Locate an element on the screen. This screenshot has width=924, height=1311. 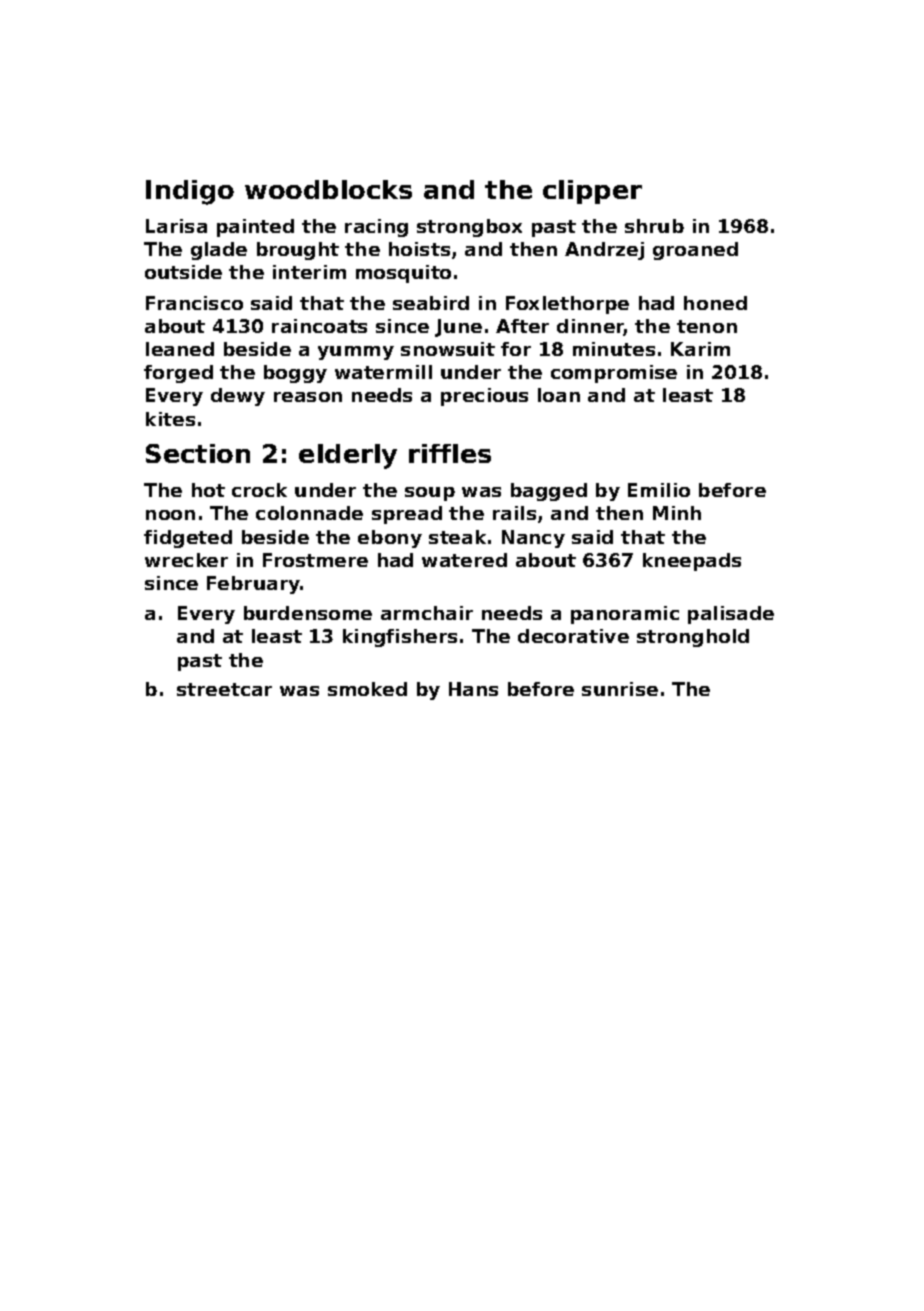
streetcar is located at coordinates (224, 689).
